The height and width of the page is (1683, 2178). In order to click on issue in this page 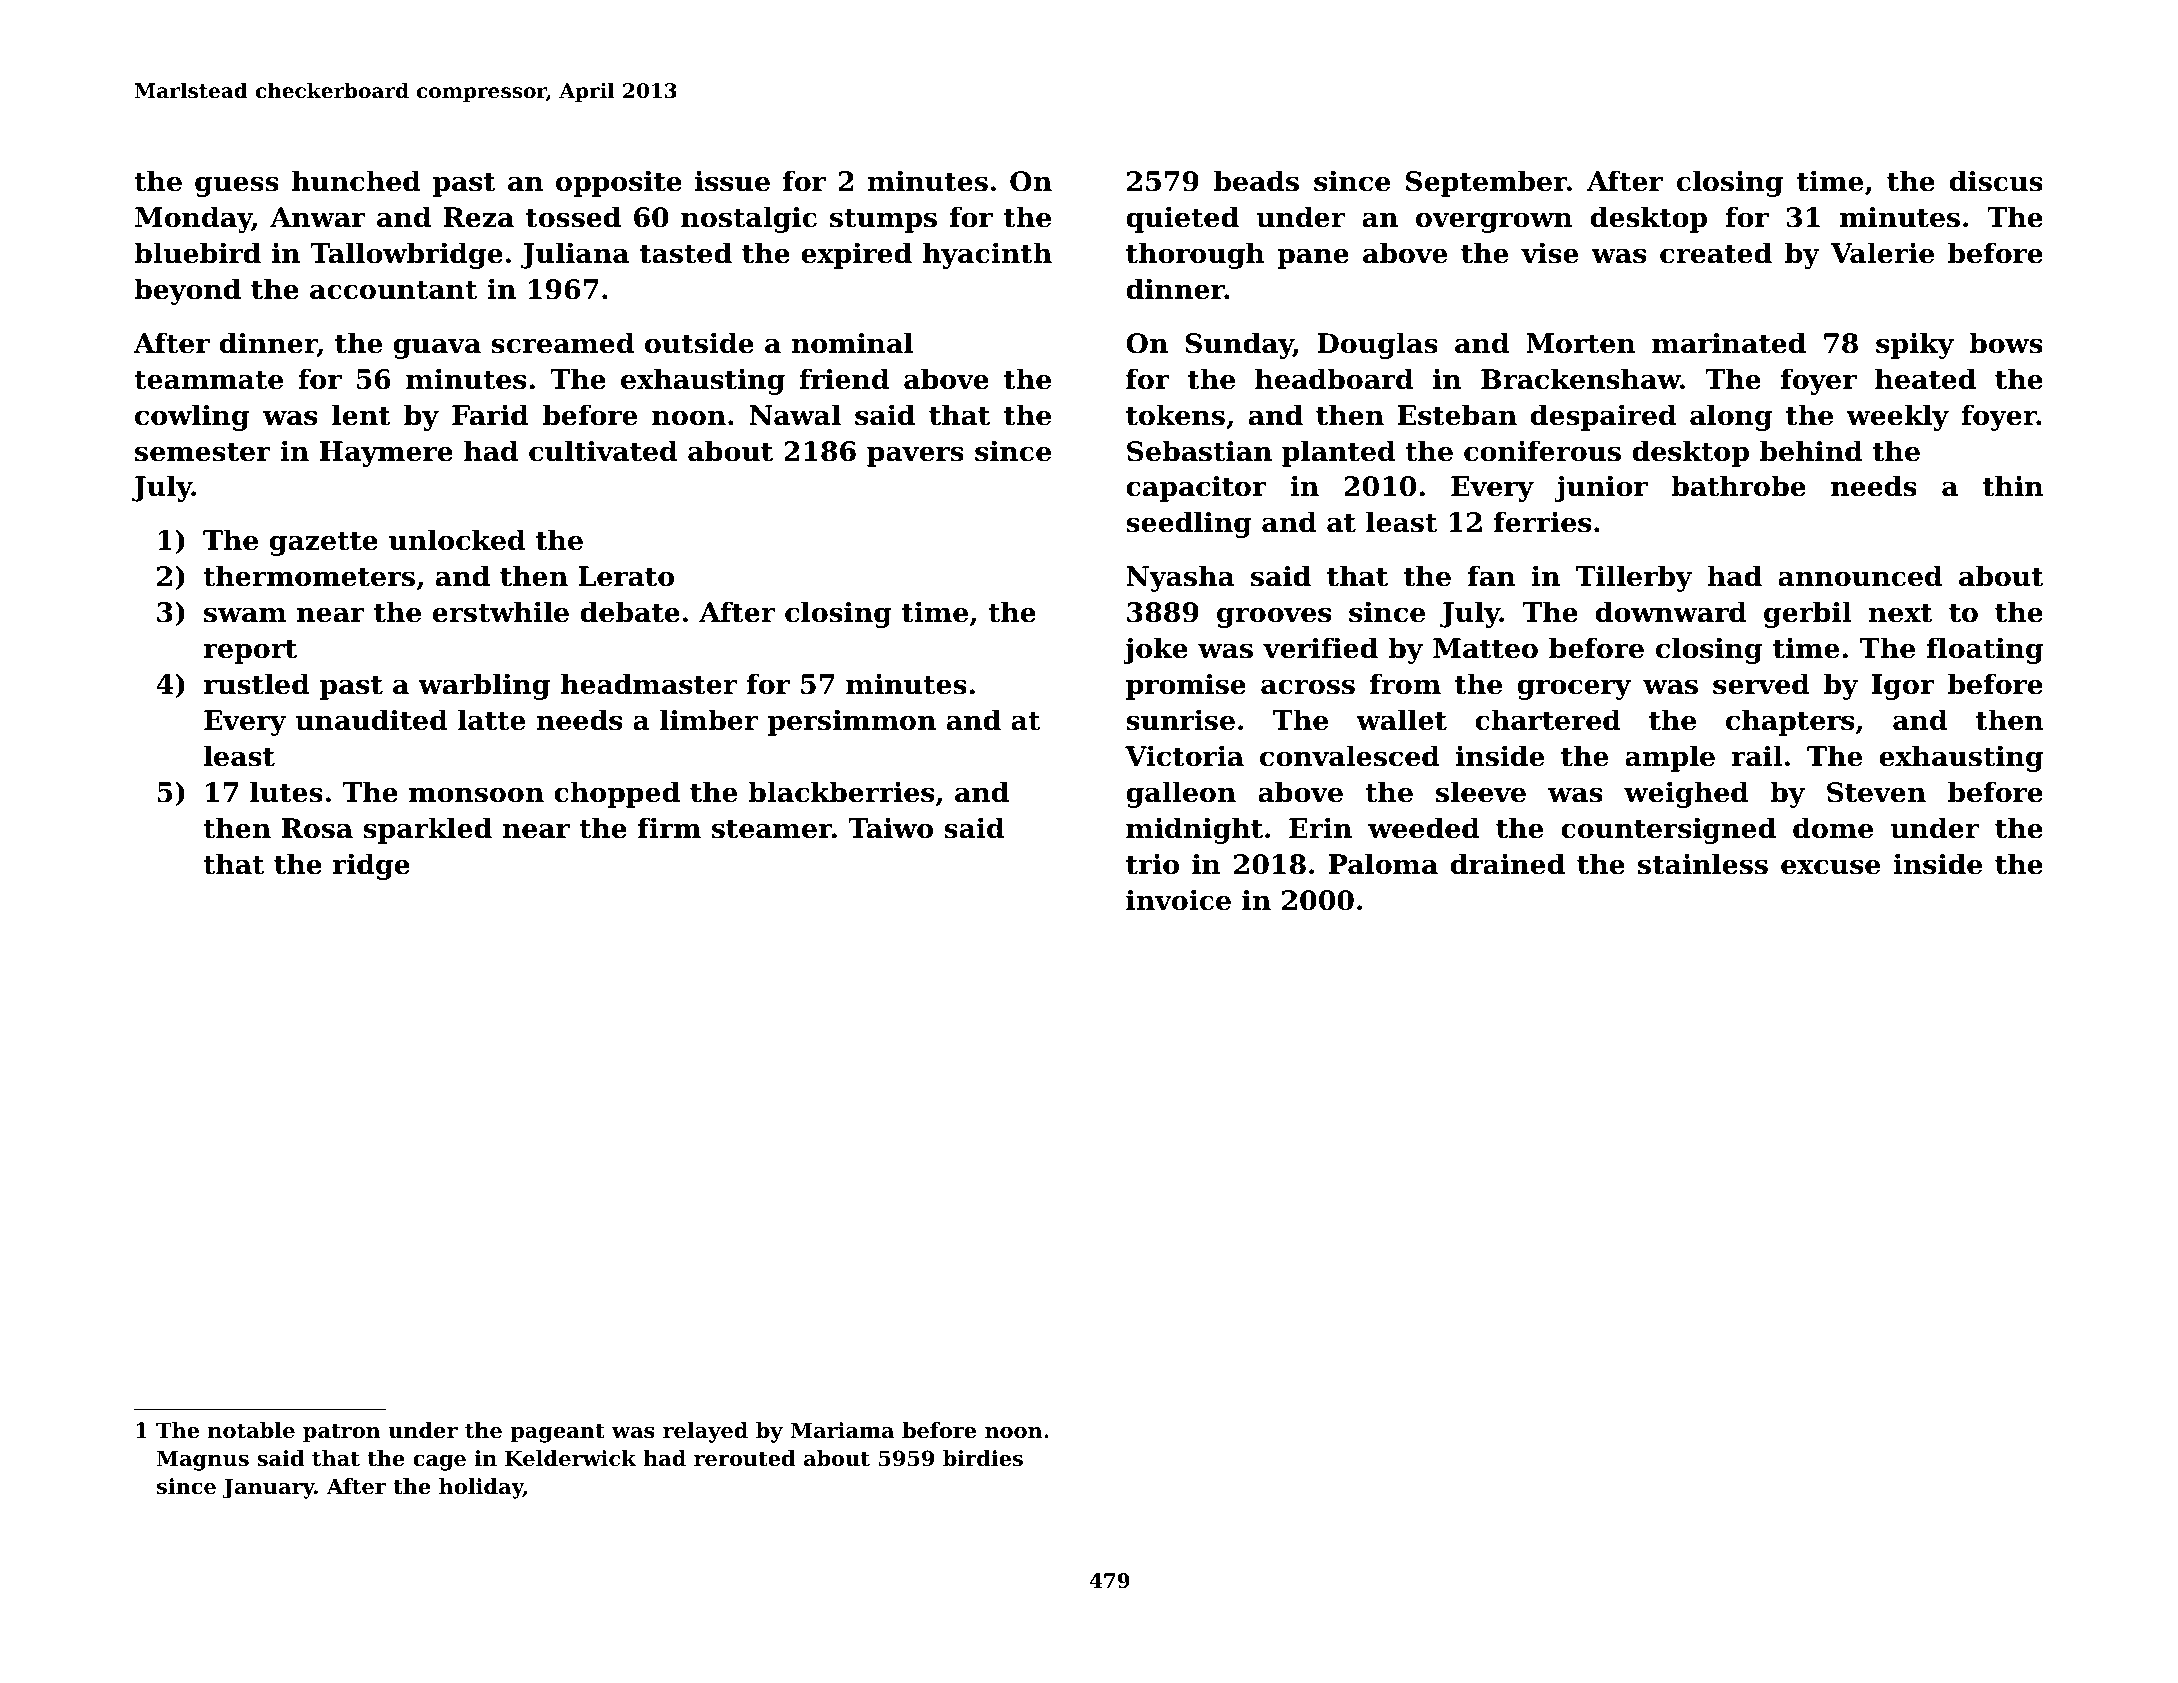, I will do `click(732, 181)`.
